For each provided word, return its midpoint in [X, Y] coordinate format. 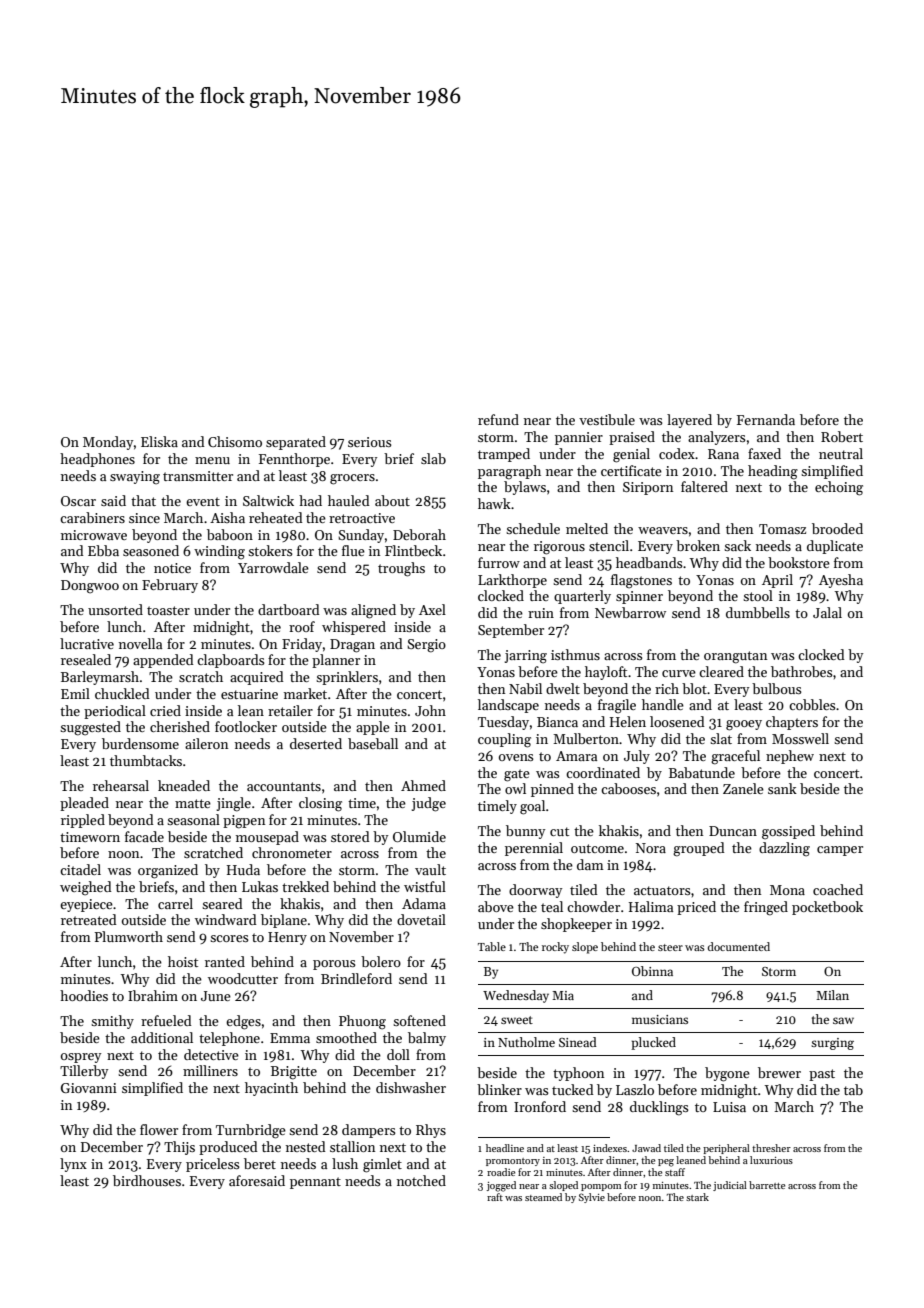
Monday [108, 443]
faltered [704, 486]
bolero [381, 961]
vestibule [607, 419]
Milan [832, 995]
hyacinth [271, 1089]
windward [226, 919]
